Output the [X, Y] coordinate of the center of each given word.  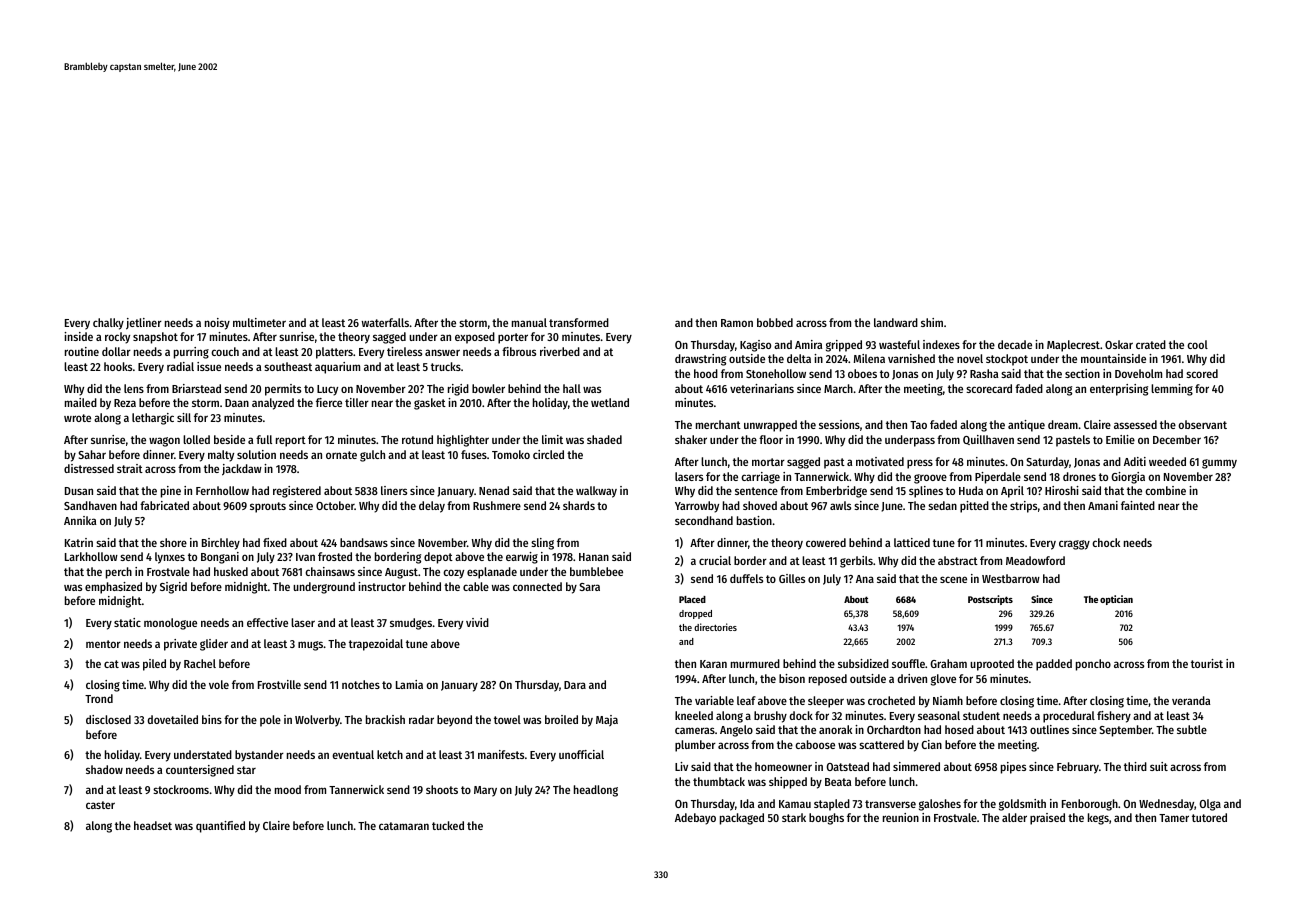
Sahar [92, 454]
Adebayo [695, 819]
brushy [770, 717]
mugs [310, 646]
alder [1014, 817]
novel [970, 358]
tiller [357, 402]
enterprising [1119, 390]
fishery [1114, 717]
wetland [610, 402]
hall [572, 388]
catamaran [404, 826]
